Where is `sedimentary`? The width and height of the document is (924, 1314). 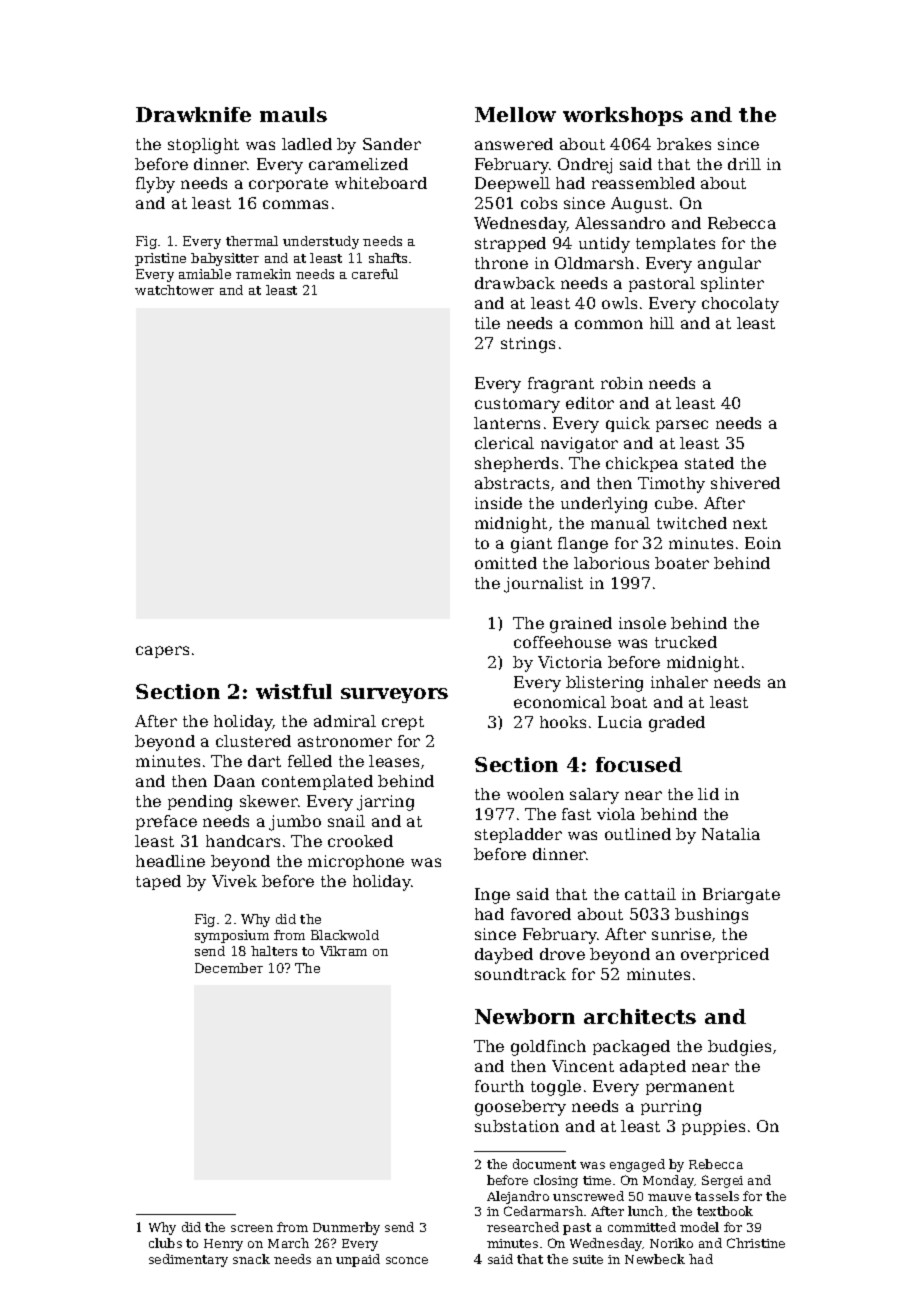
sedimentary is located at coordinates (188, 1260).
